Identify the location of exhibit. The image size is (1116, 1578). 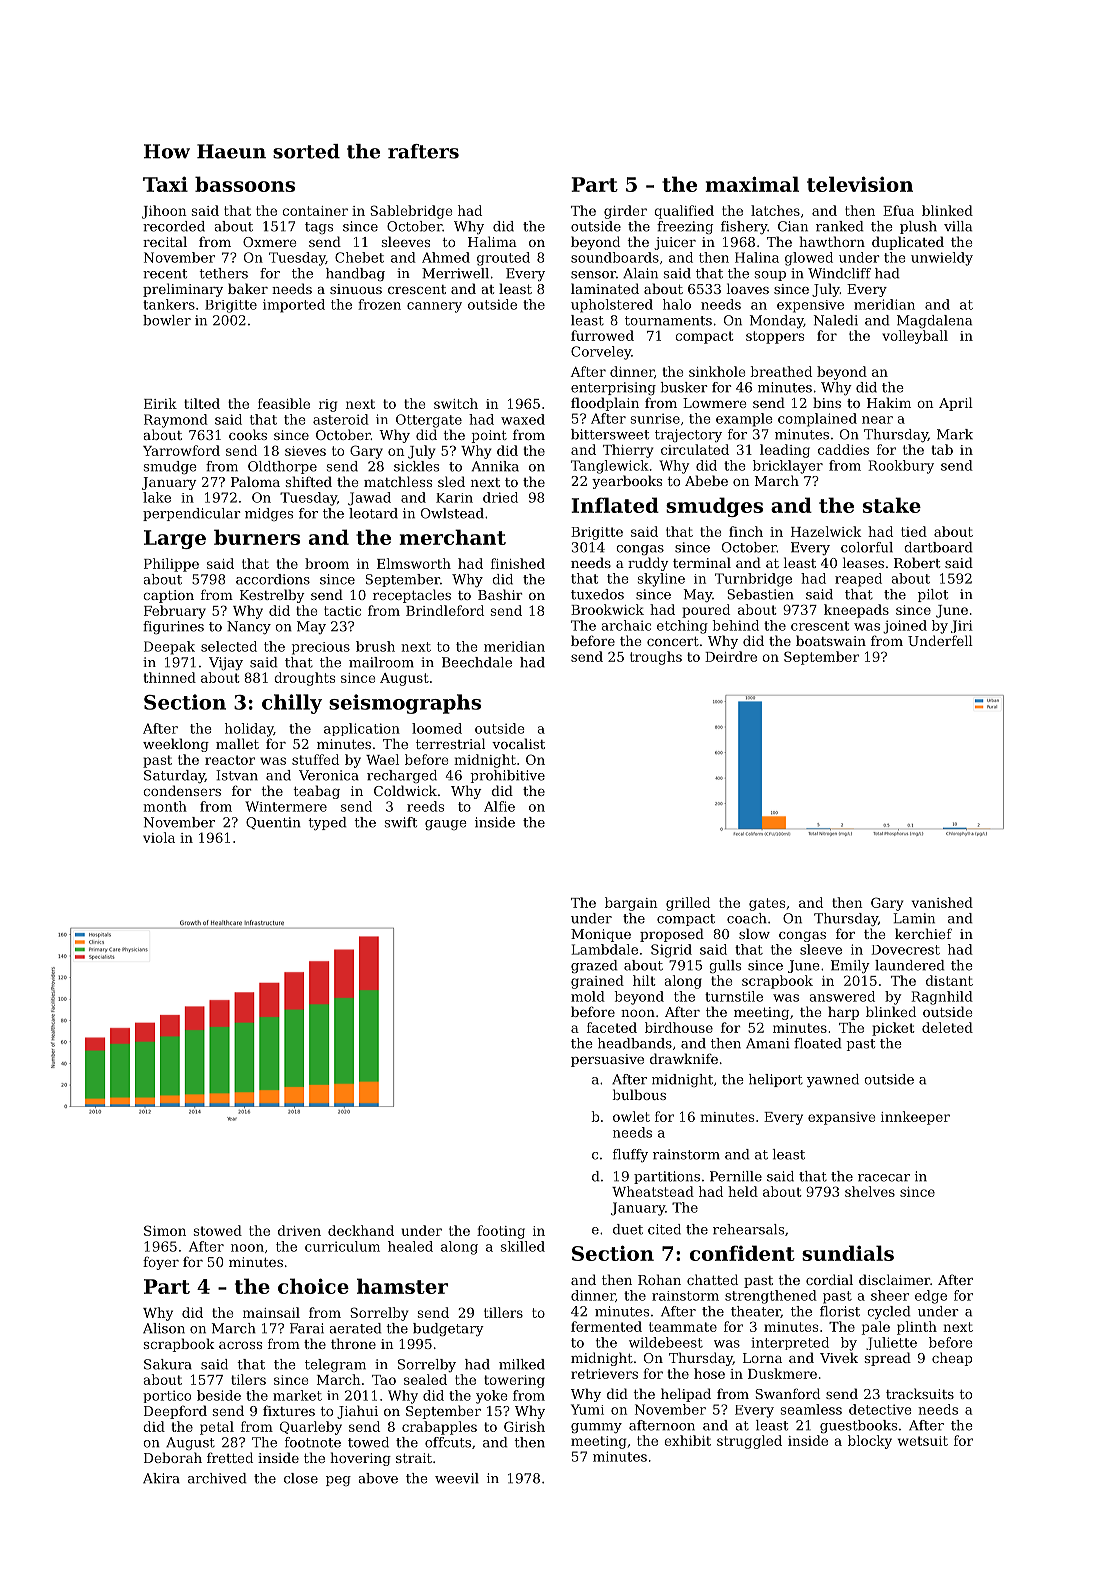
(687, 1440).
